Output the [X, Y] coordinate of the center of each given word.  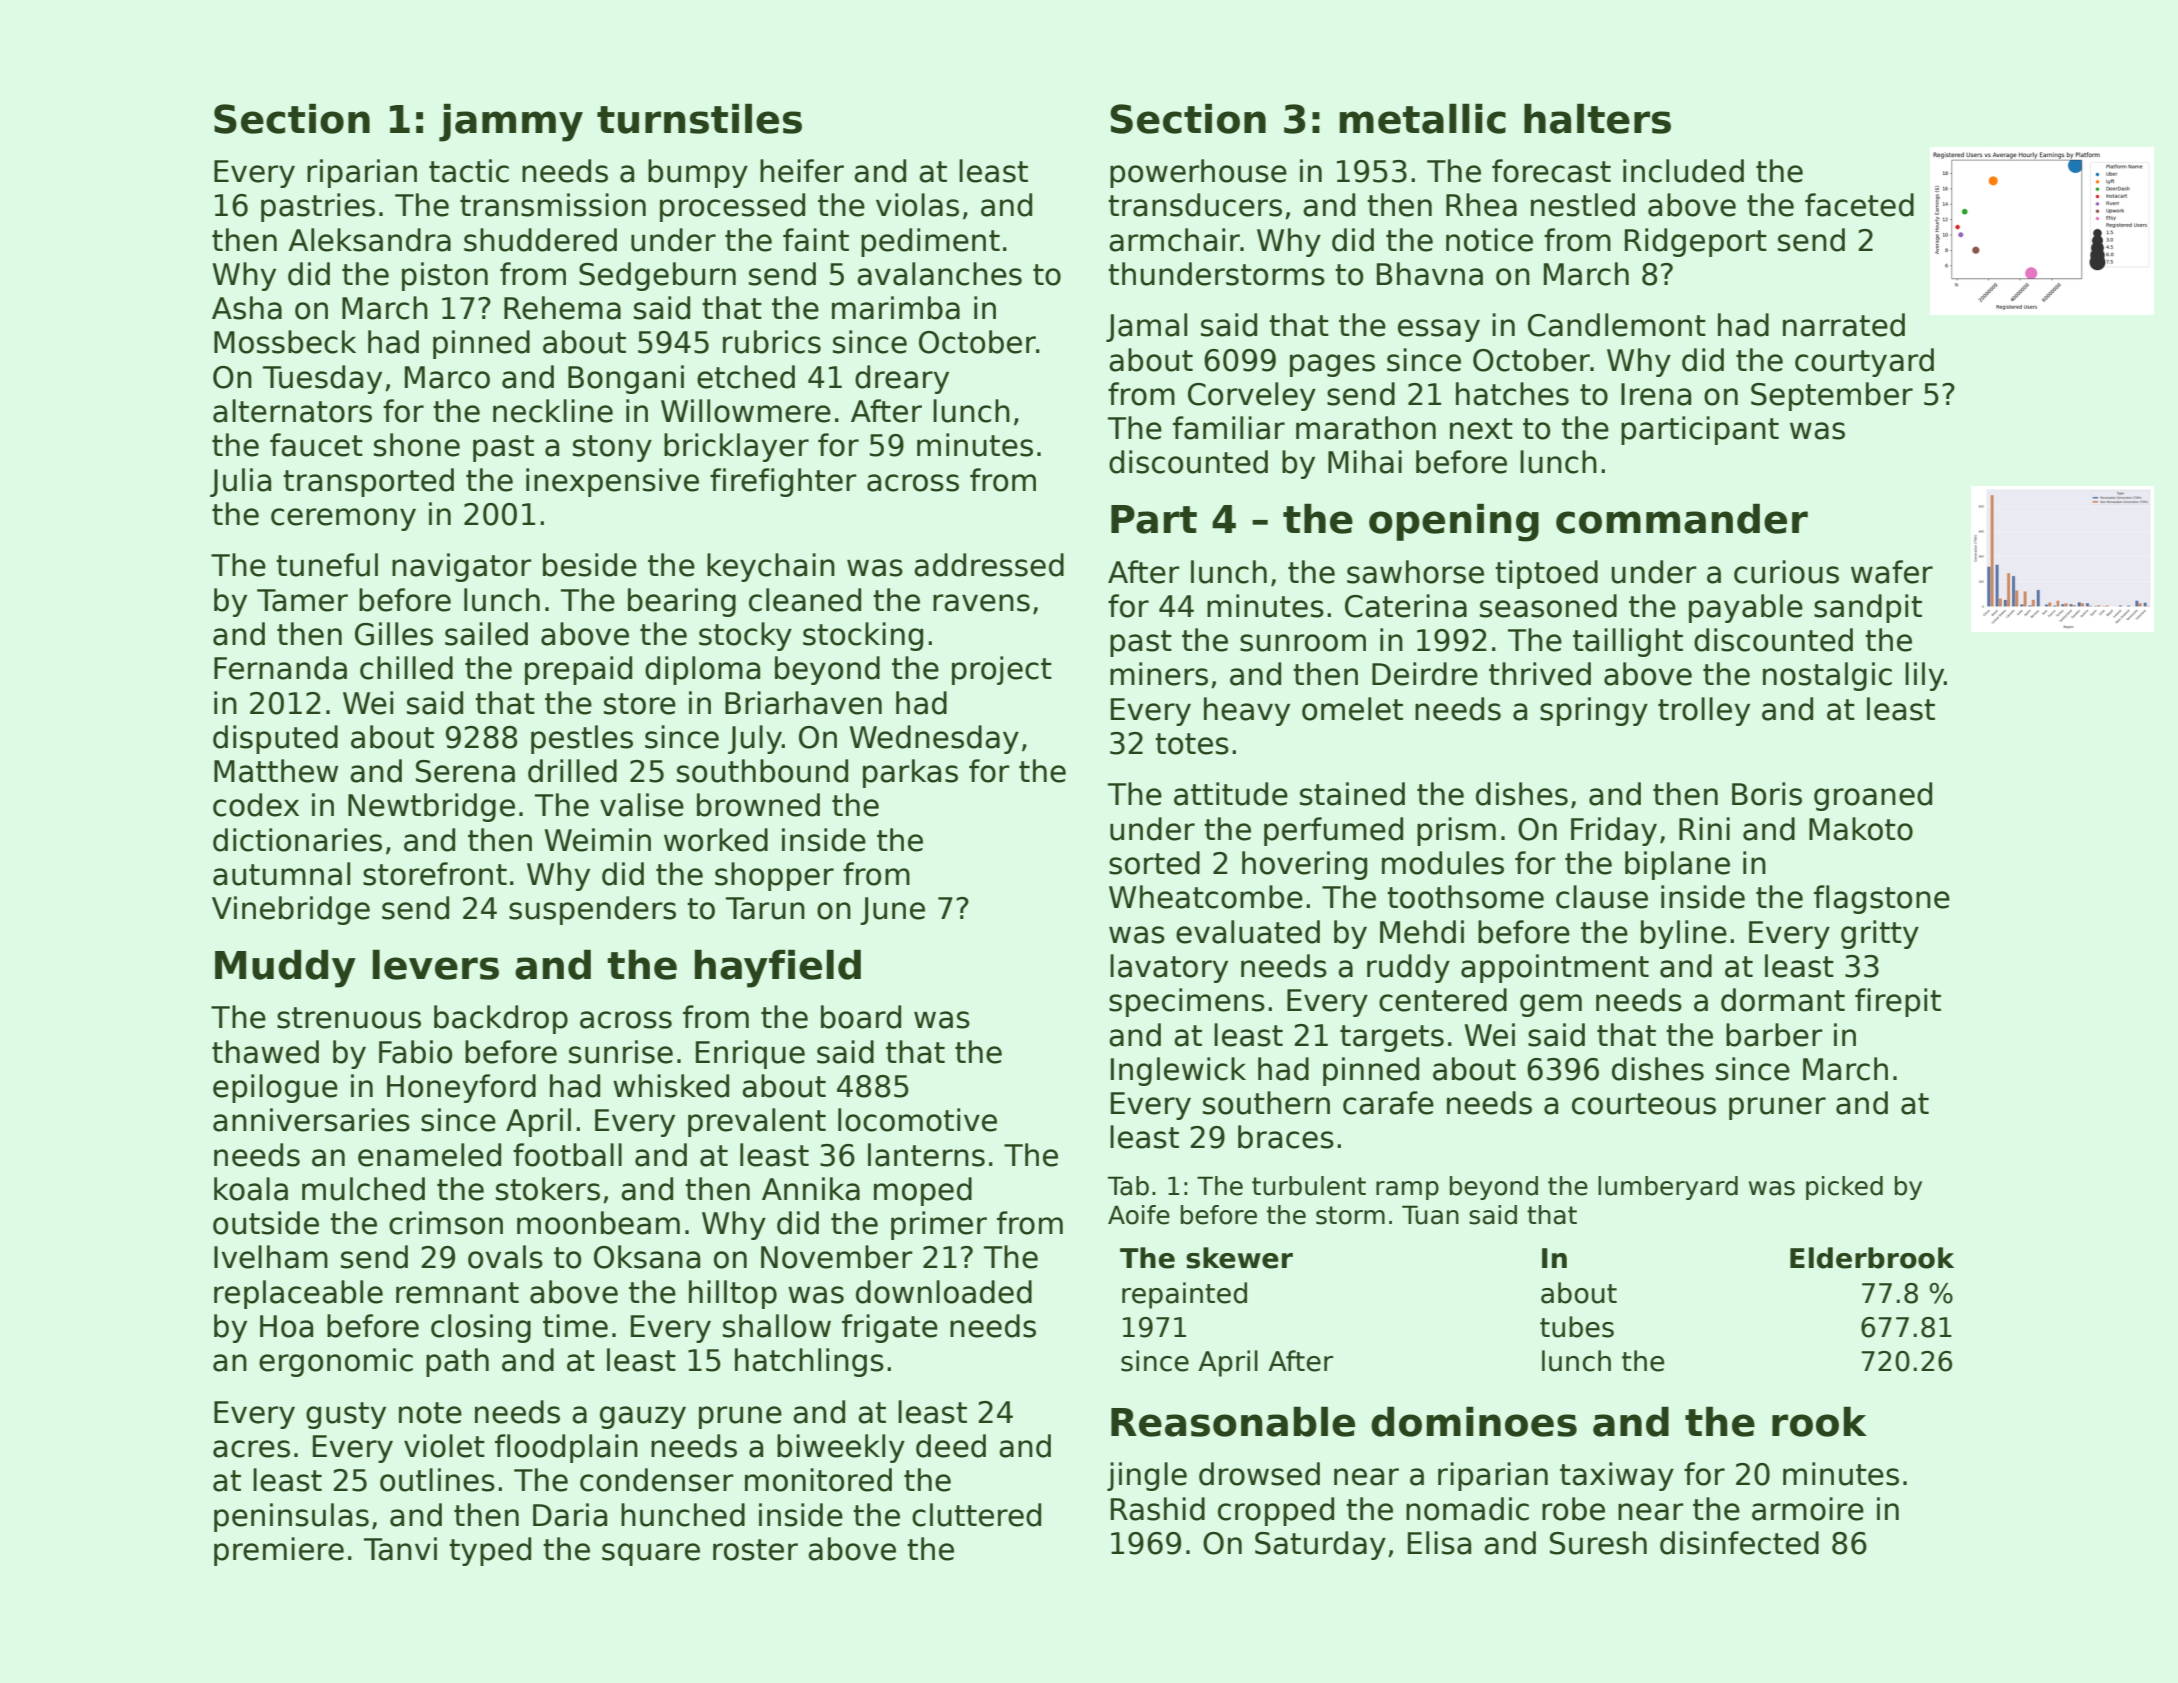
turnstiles [699, 119]
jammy [511, 123]
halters [1597, 119]
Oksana [647, 1257]
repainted [1184, 1295]
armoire [1808, 1509]
